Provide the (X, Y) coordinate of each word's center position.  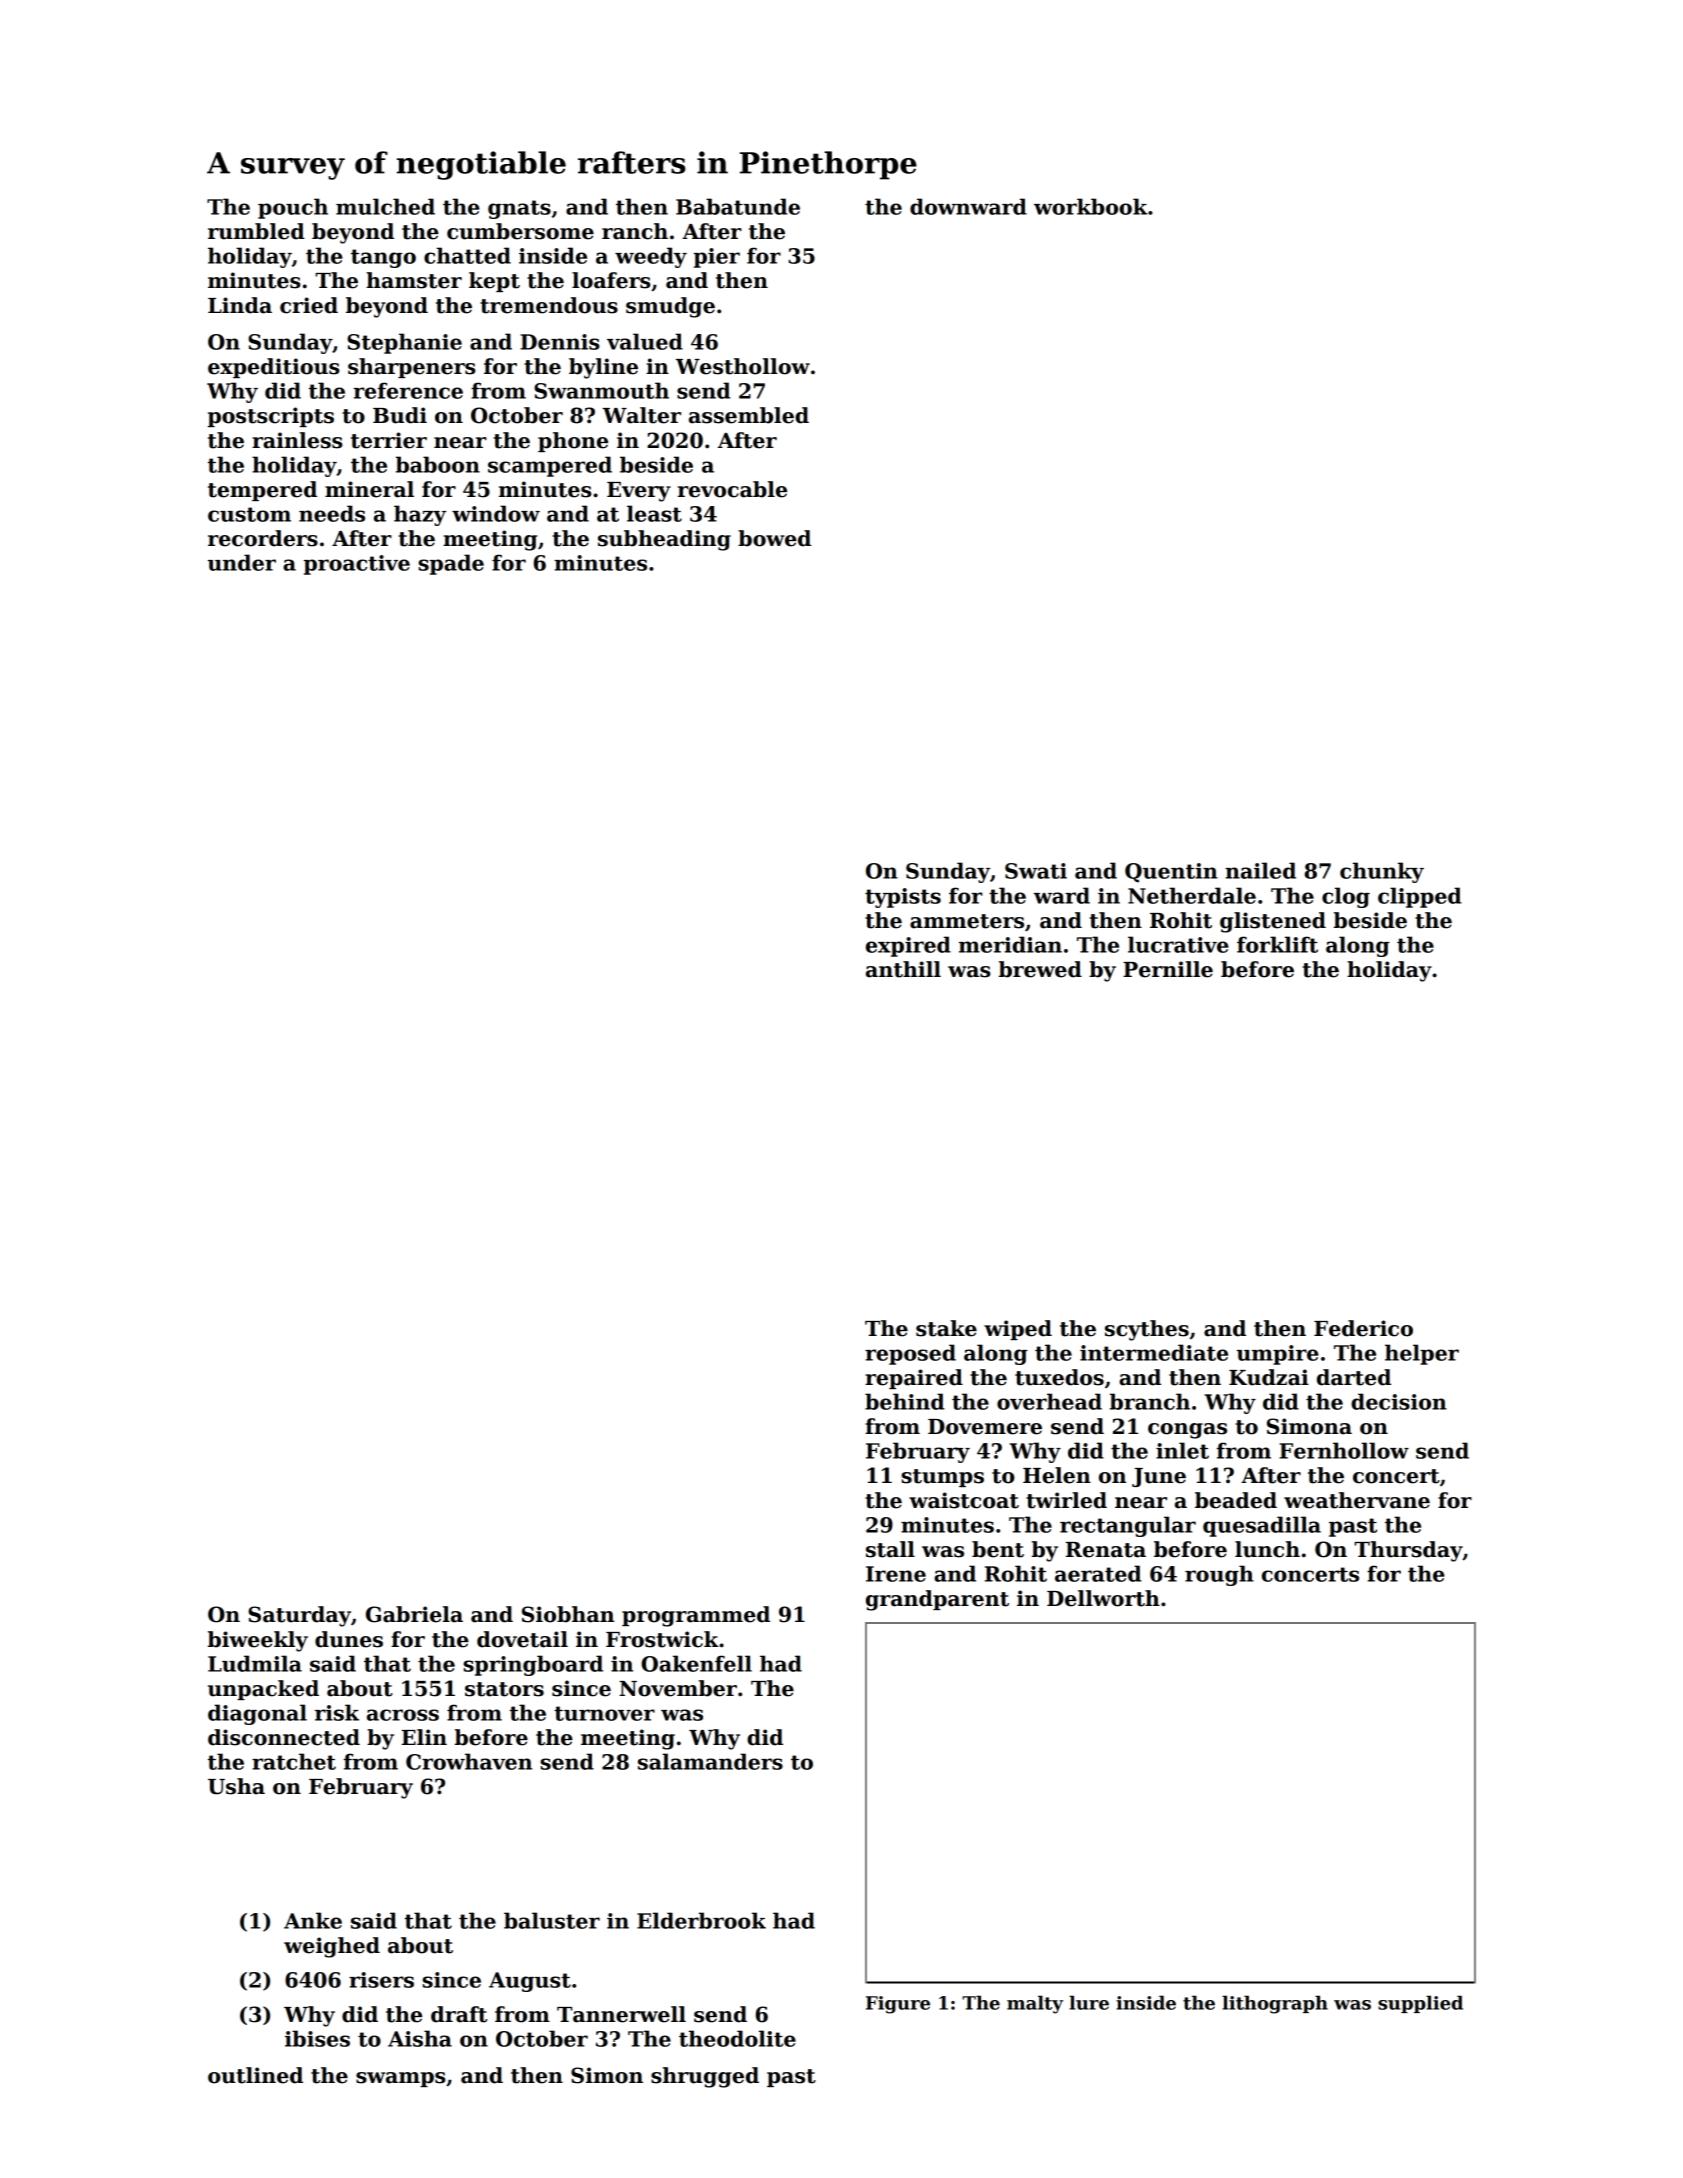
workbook (1091, 206)
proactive (357, 565)
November (678, 1688)
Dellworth (1103, 1598)
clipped (1419, 897)
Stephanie (404, 343)
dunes (349, 1639)
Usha (236, 1786)
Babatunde (738, 206)
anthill (903, 969)
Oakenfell (696, 1663)
